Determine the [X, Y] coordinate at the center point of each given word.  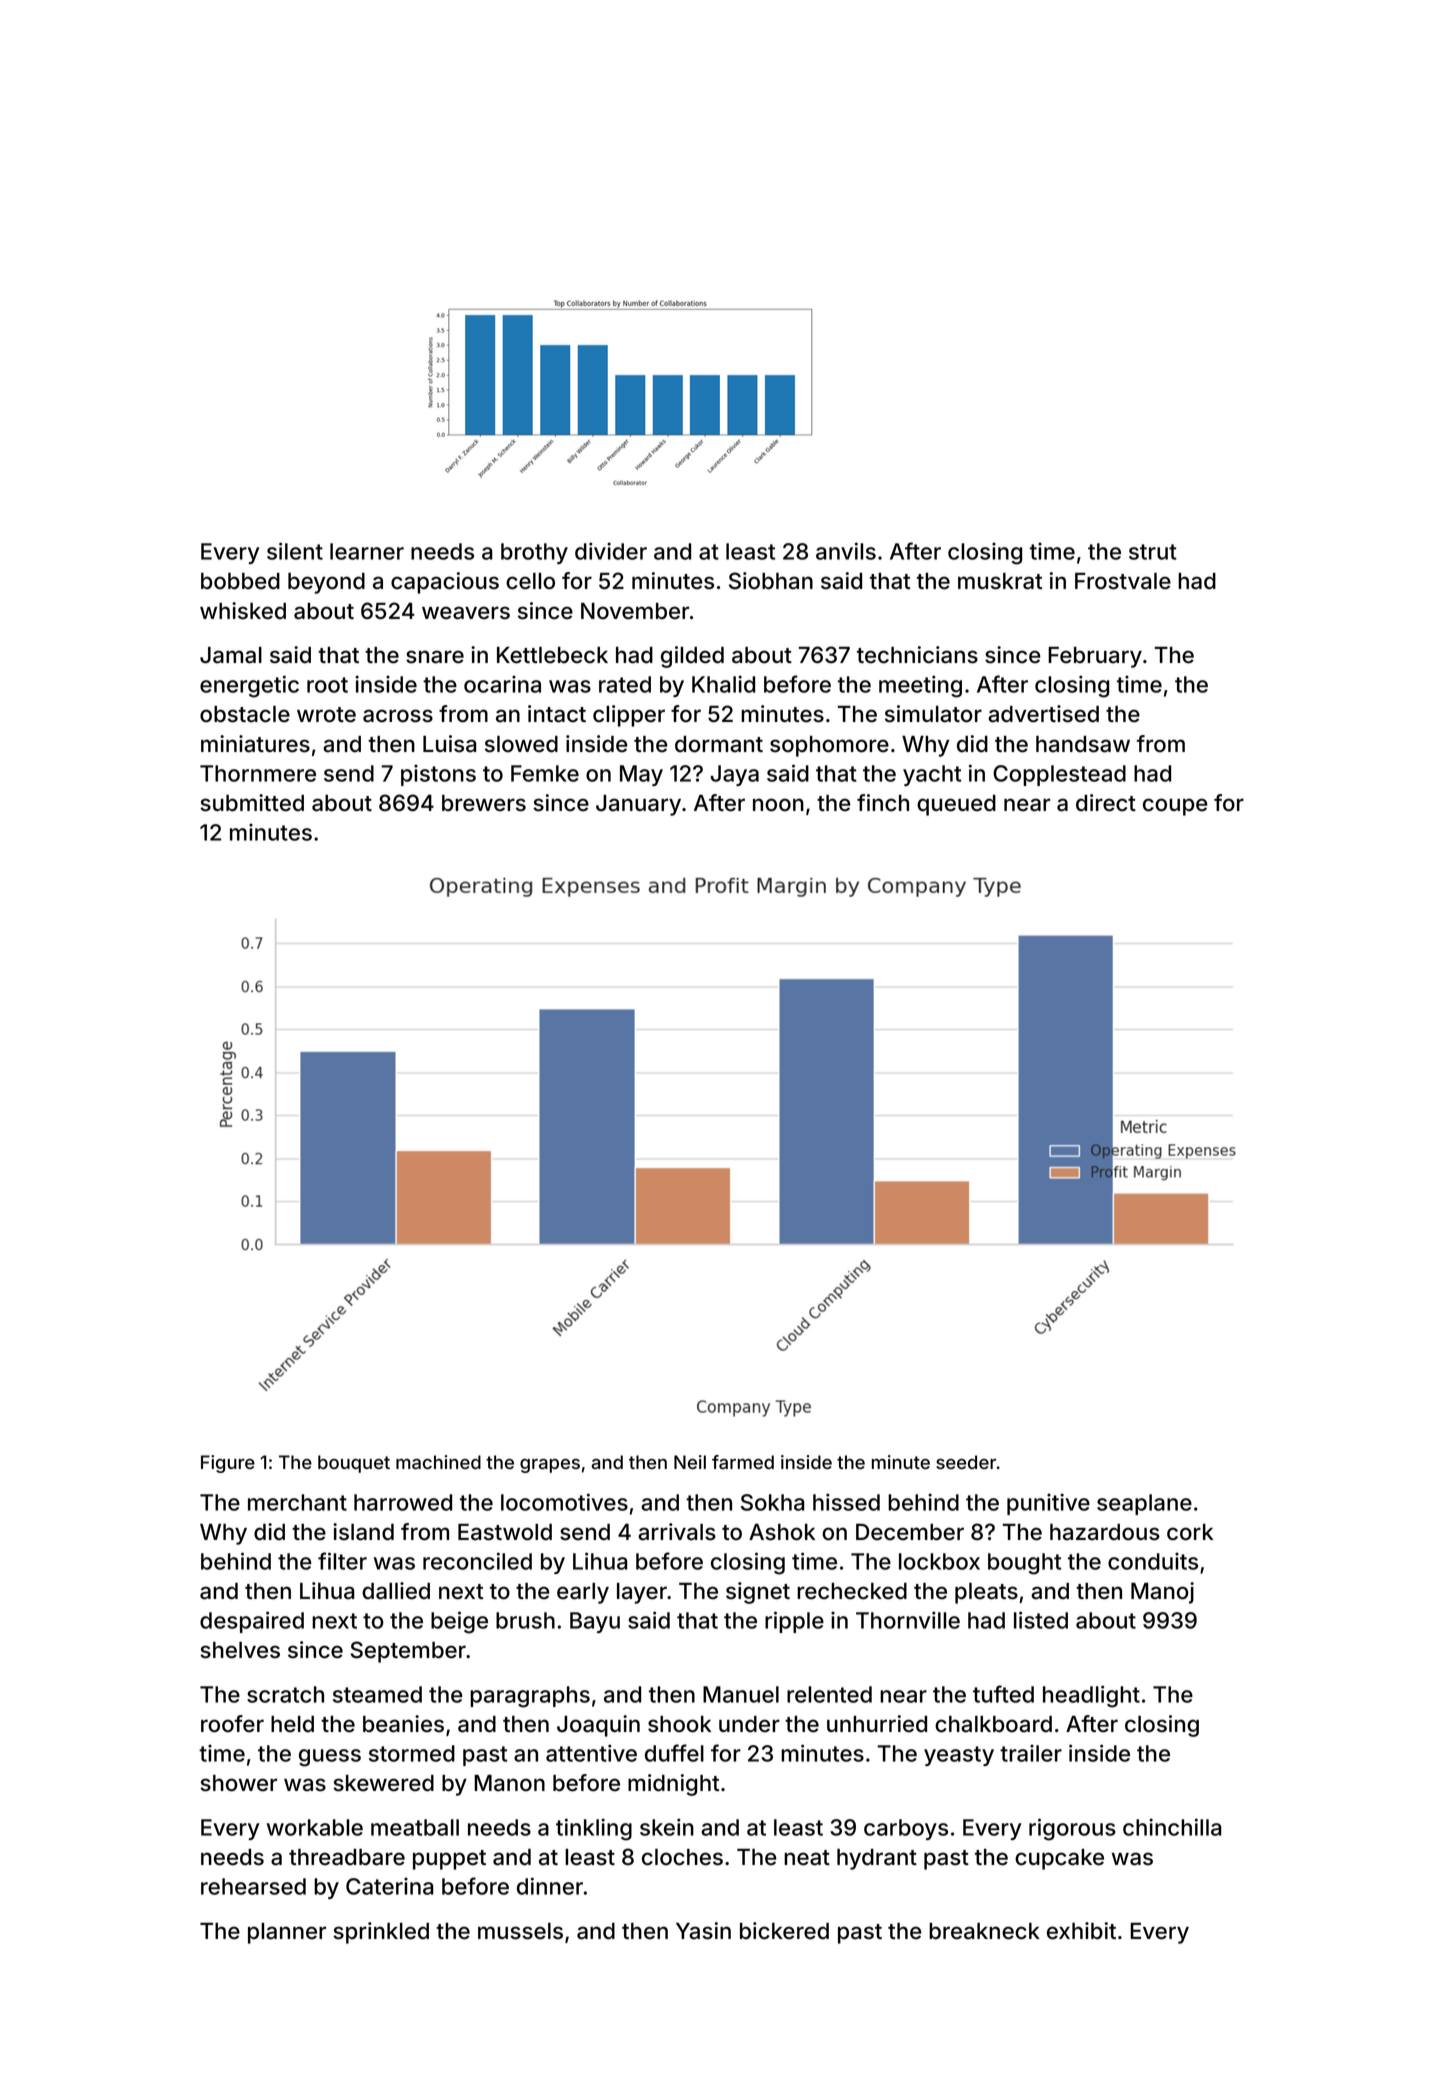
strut [1153, 552]
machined [438, 1462]
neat [807, 1858]
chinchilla [1172, 1827]
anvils [846, 551]
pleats [986, 1593]
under [749, 1724]
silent [295, 551]
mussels [520, 1931]
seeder [966, 1462]
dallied [396, 1591]
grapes [550, 1466]
